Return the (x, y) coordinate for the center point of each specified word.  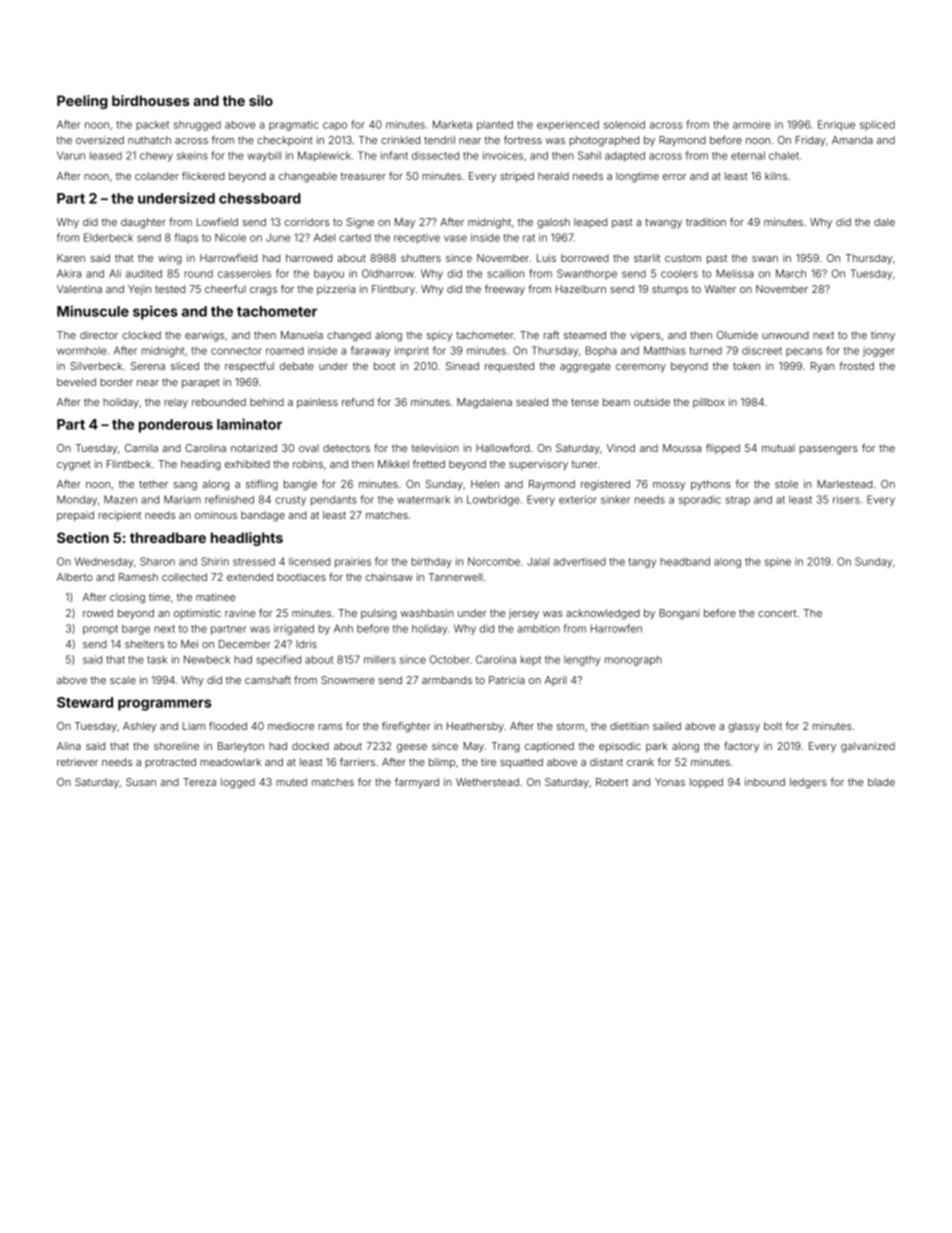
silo (261, 100)
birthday (431, 562)
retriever (77, 762)
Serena (148, 366)
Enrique (836, 125)
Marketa (452, 124)
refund (358, 402)
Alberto (75, 577)
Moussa (682, 448)
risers (846, 499)
